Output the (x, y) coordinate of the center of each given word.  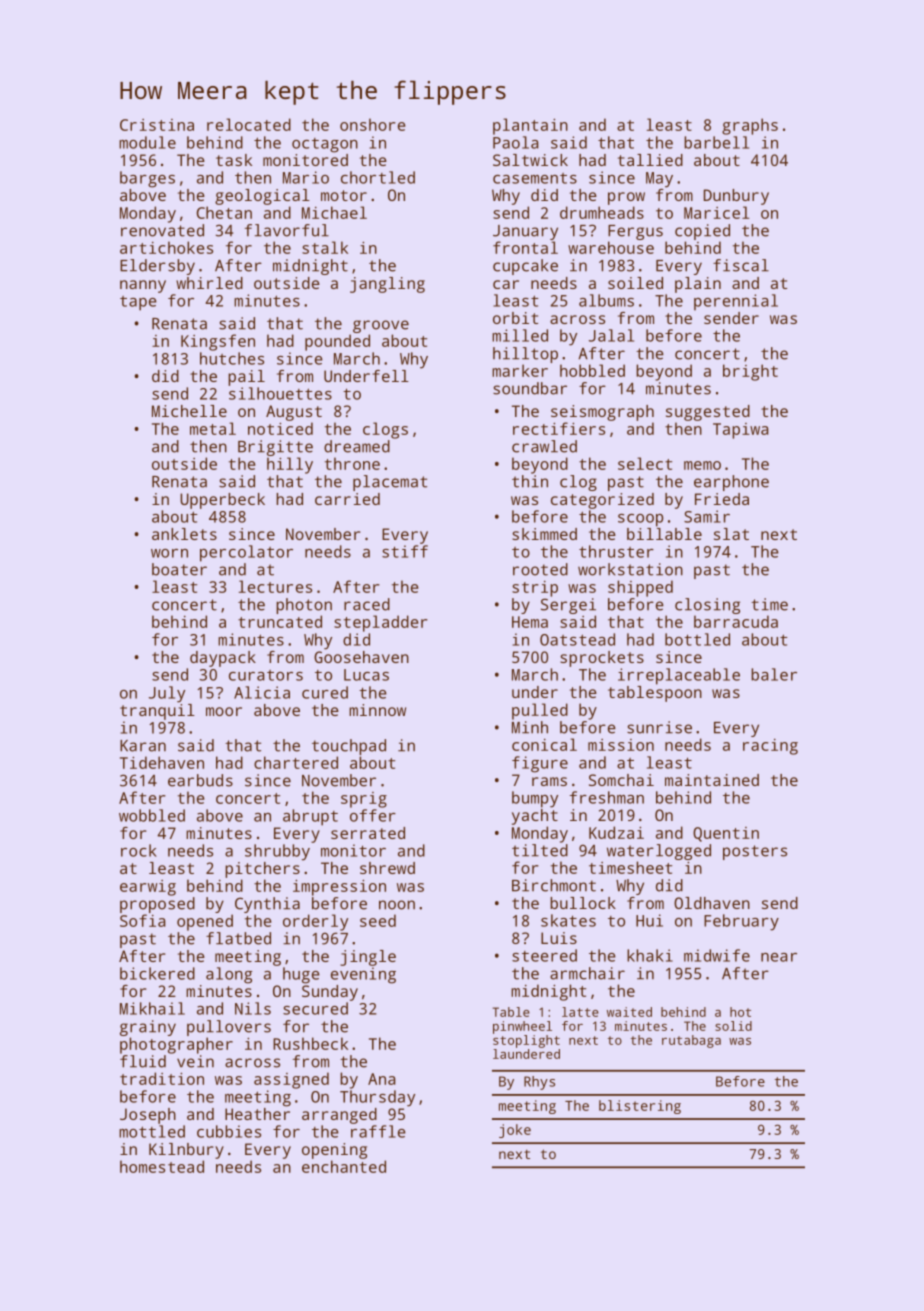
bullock (583, 903)
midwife (717, 955)
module (147, 142)
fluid (143, 1061)
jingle (368, 958)
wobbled (152, 815)
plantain (530, 126)
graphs (750, 126)
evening (363, 975)
